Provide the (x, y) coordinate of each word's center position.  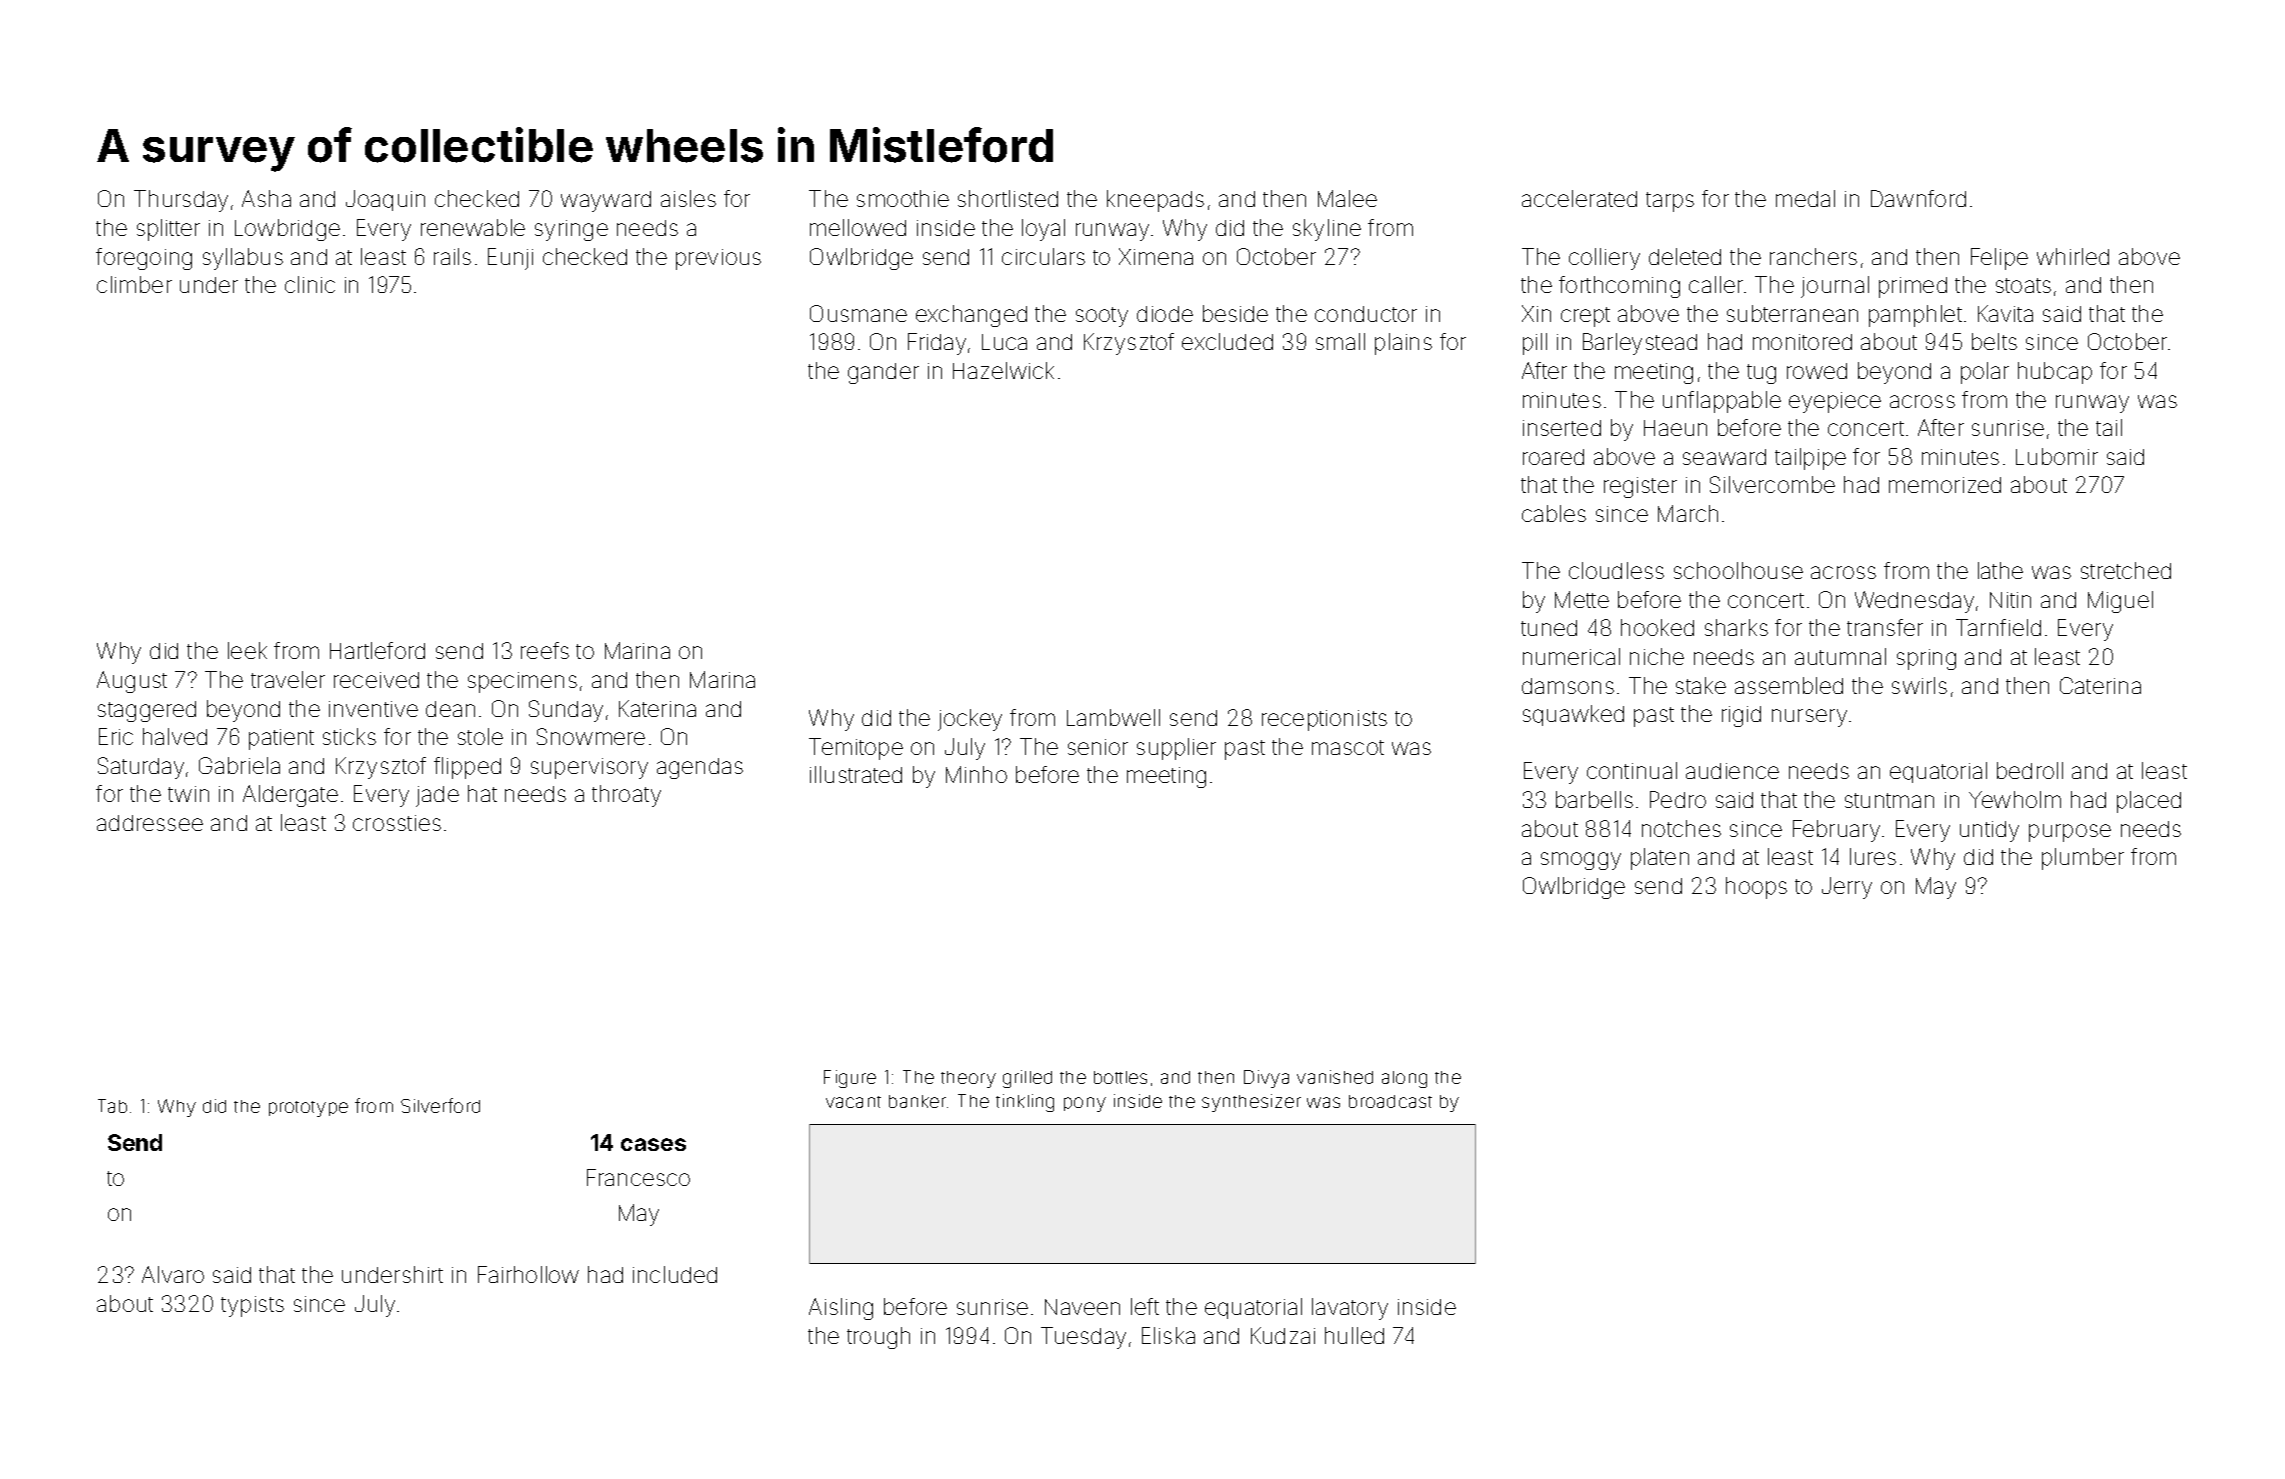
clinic (310, 284)
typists (252, 1306)
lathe (2000, 570)
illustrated (856, 774)
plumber (2083, 859)
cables (1554, 513)
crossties (397, 823)
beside (1235, 313)
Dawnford (1918, 198)
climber (134, 284)
